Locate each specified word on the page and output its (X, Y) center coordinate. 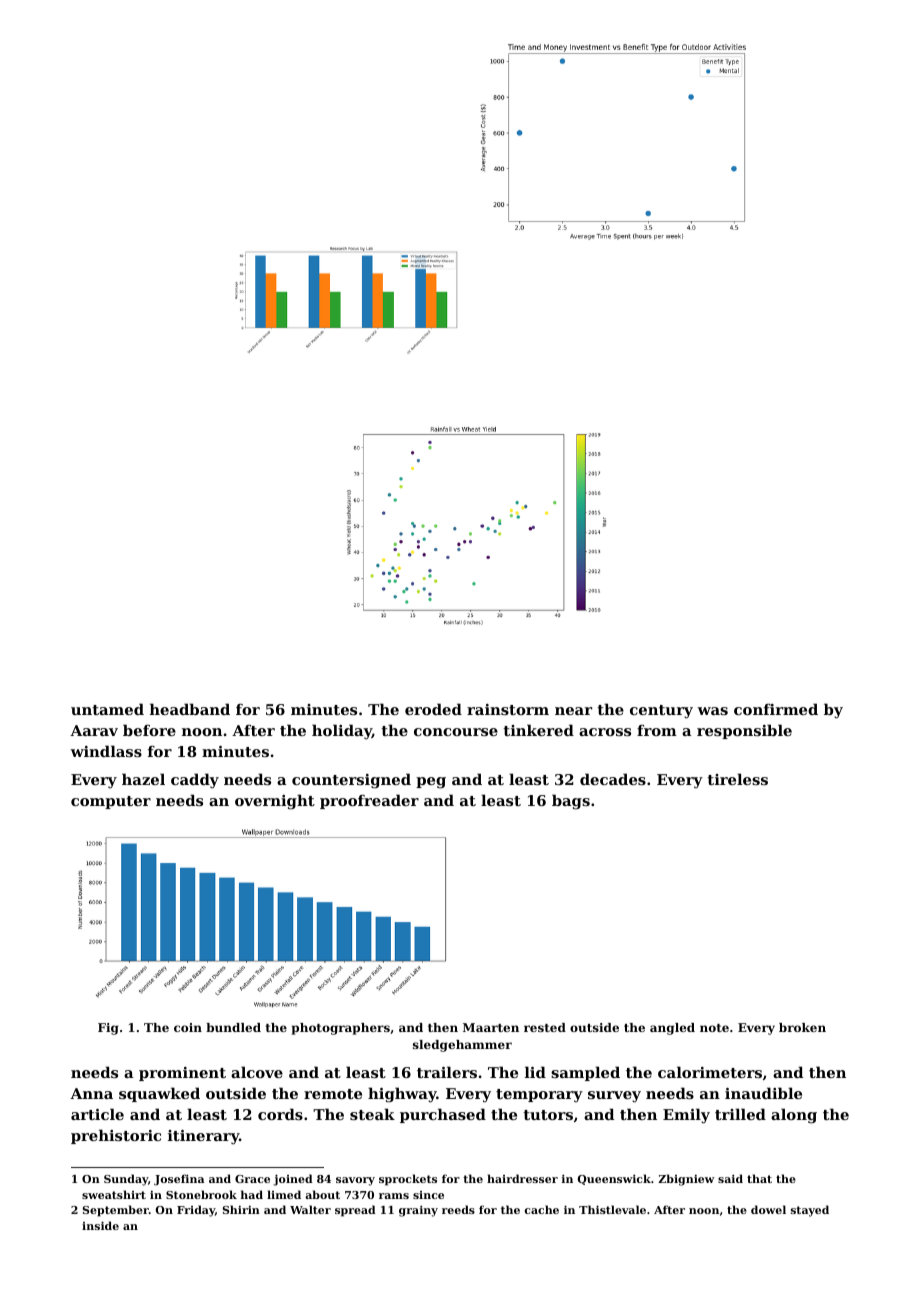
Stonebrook (201, 1194)
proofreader (369, 801)
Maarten (491, 1027)
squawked (159, 1094)
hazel (143, 779)
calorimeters (710, 1072)
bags (571, 802)
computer (111, 802)
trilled (740, 1114)
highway (402, 1095)
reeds (458, 1209)
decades (613, 779)
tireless (737, 779)
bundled (233, 1027)
